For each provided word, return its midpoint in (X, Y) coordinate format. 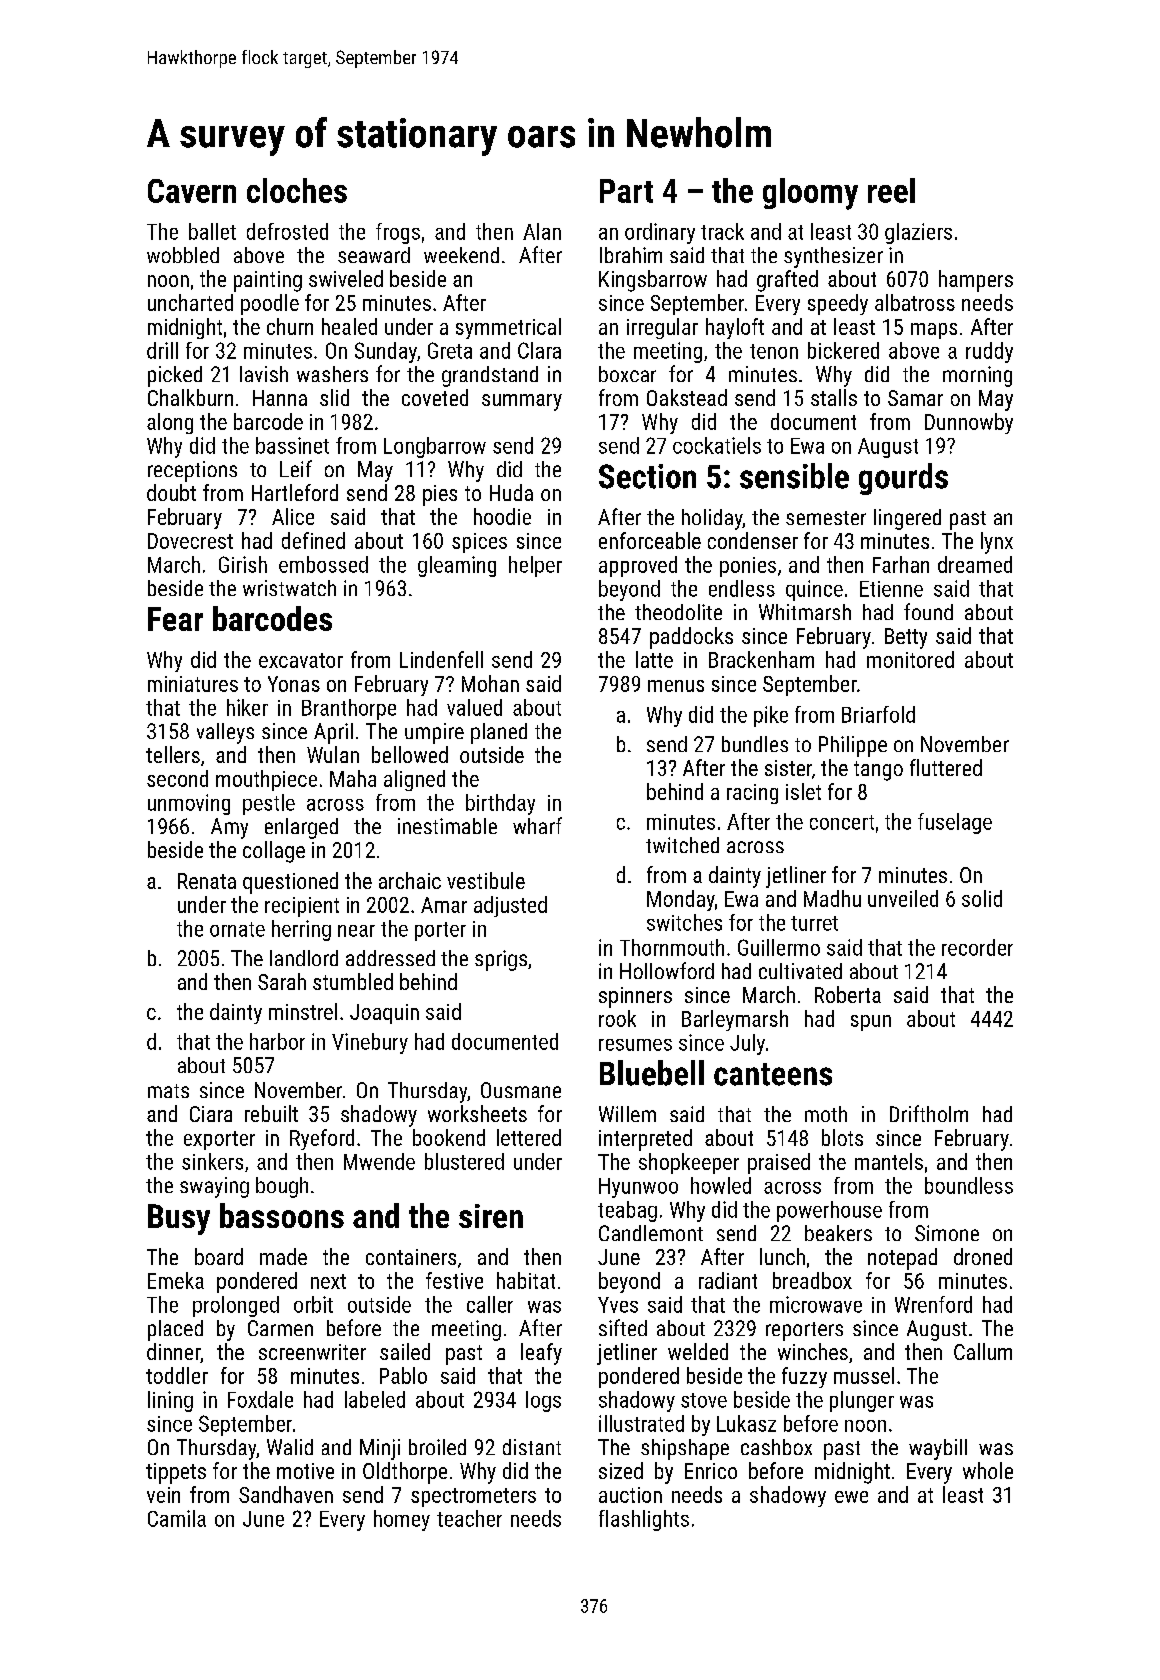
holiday (712, 519)
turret (814, 923)
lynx (997, 543)
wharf (537, 825)
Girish (243, 564)
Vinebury (370, 1043)
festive (454, 1280)
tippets (176, 1473)
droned (983, 1256)
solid (982, 898)
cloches (297, 190)
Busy (179, 1219)
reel (891, 190)
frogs (398, 233)
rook (617, 1018)
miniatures (193, 684)
